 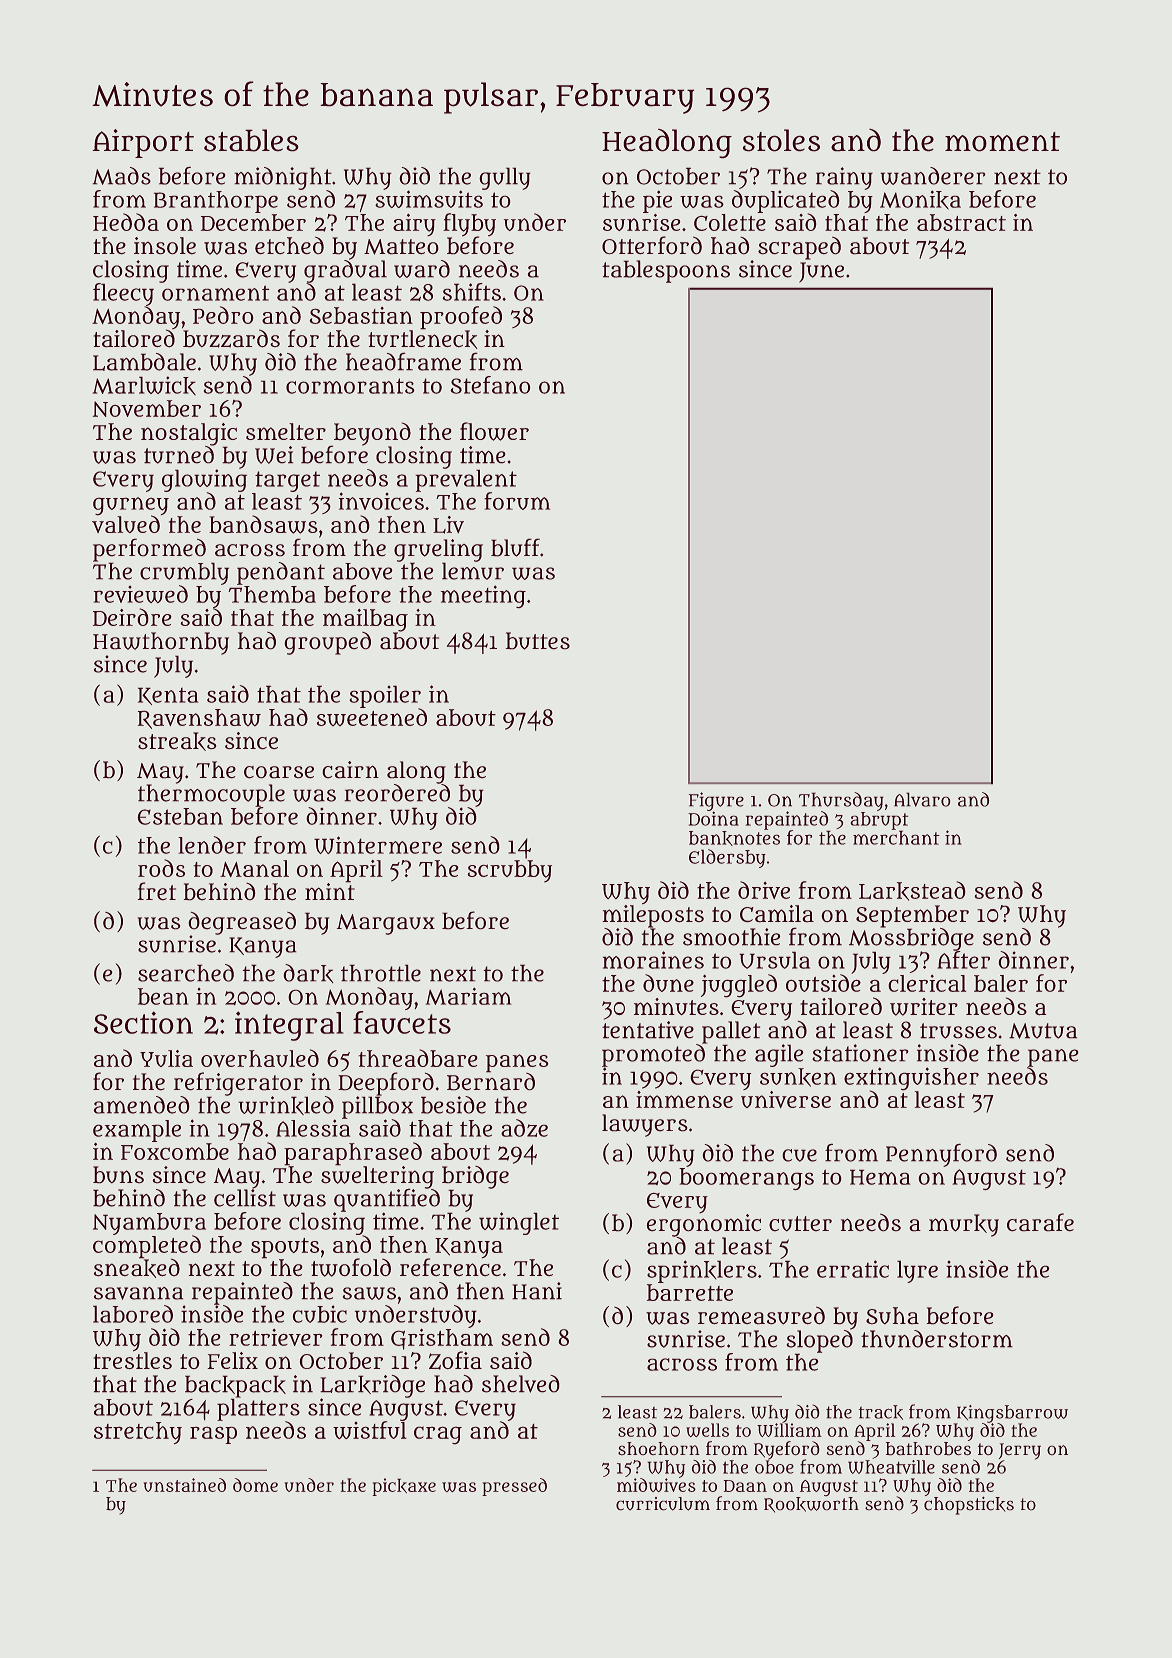 What do you see at coordinates (422, 339) in the image?
I see `turtleneck` at bounding box center [422, 339].
